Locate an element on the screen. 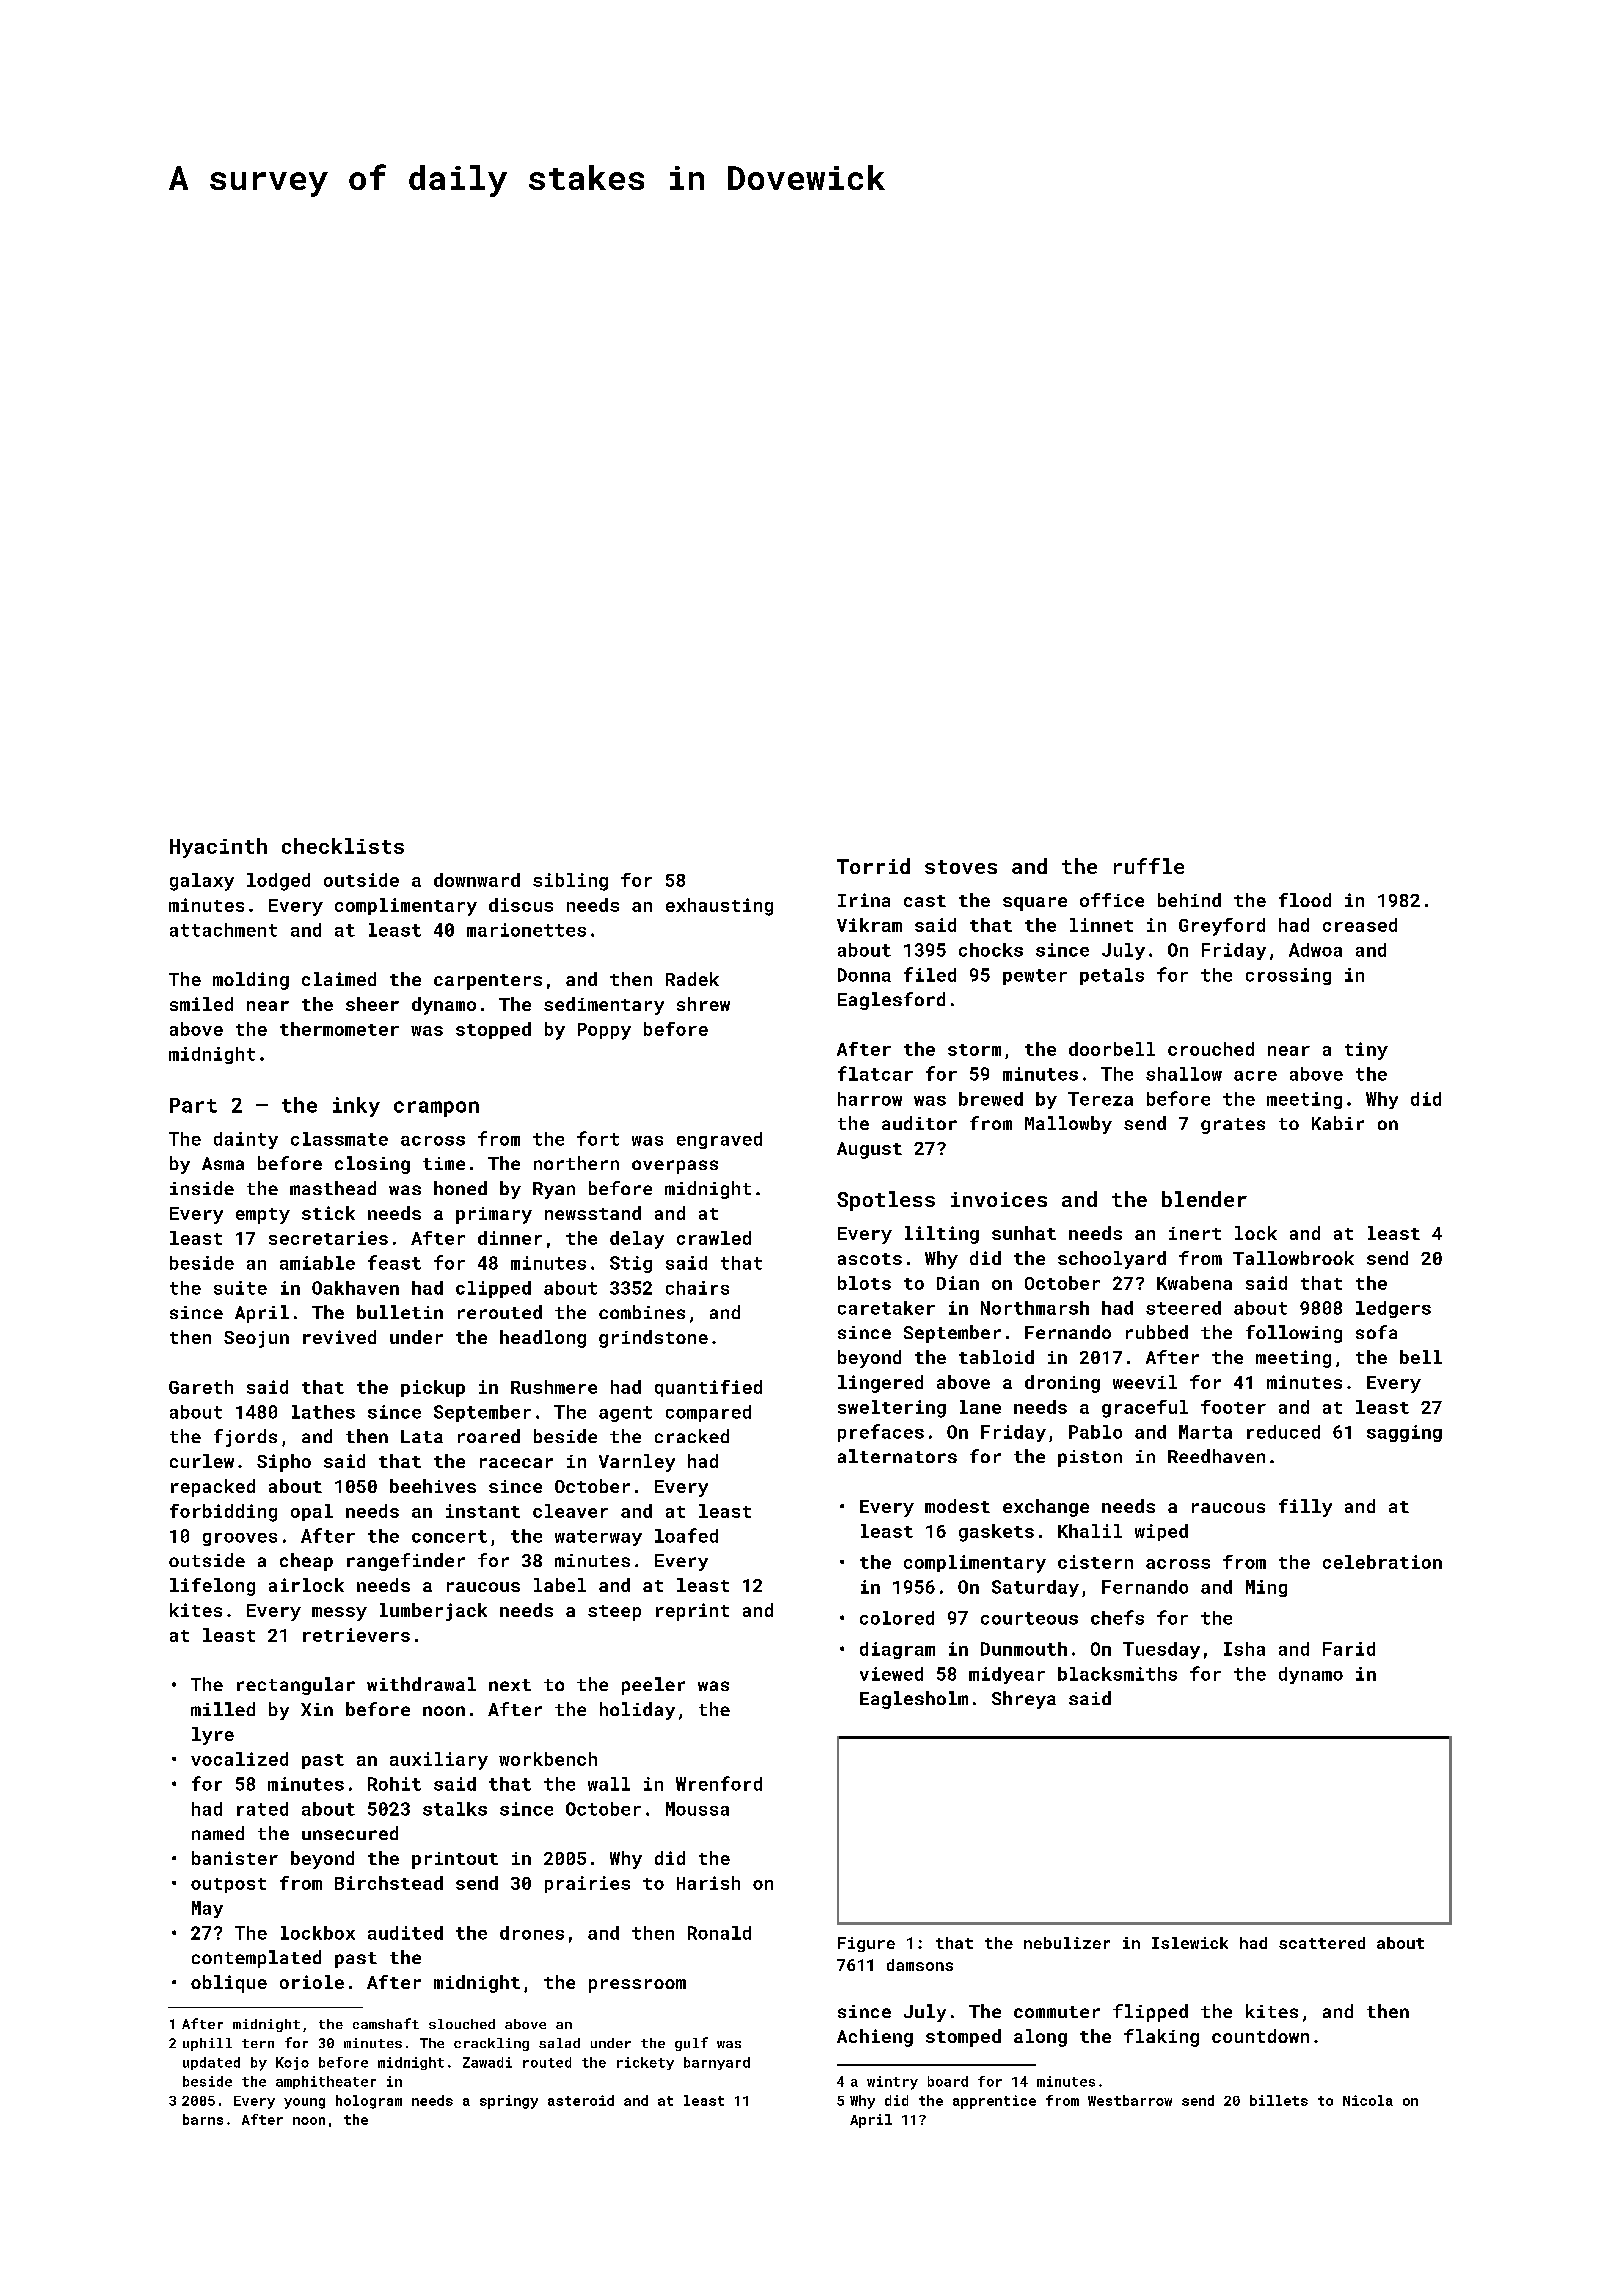 The width and height of the screenshot is (1620, 2292). steep is located at coordinates (614, 1613).
